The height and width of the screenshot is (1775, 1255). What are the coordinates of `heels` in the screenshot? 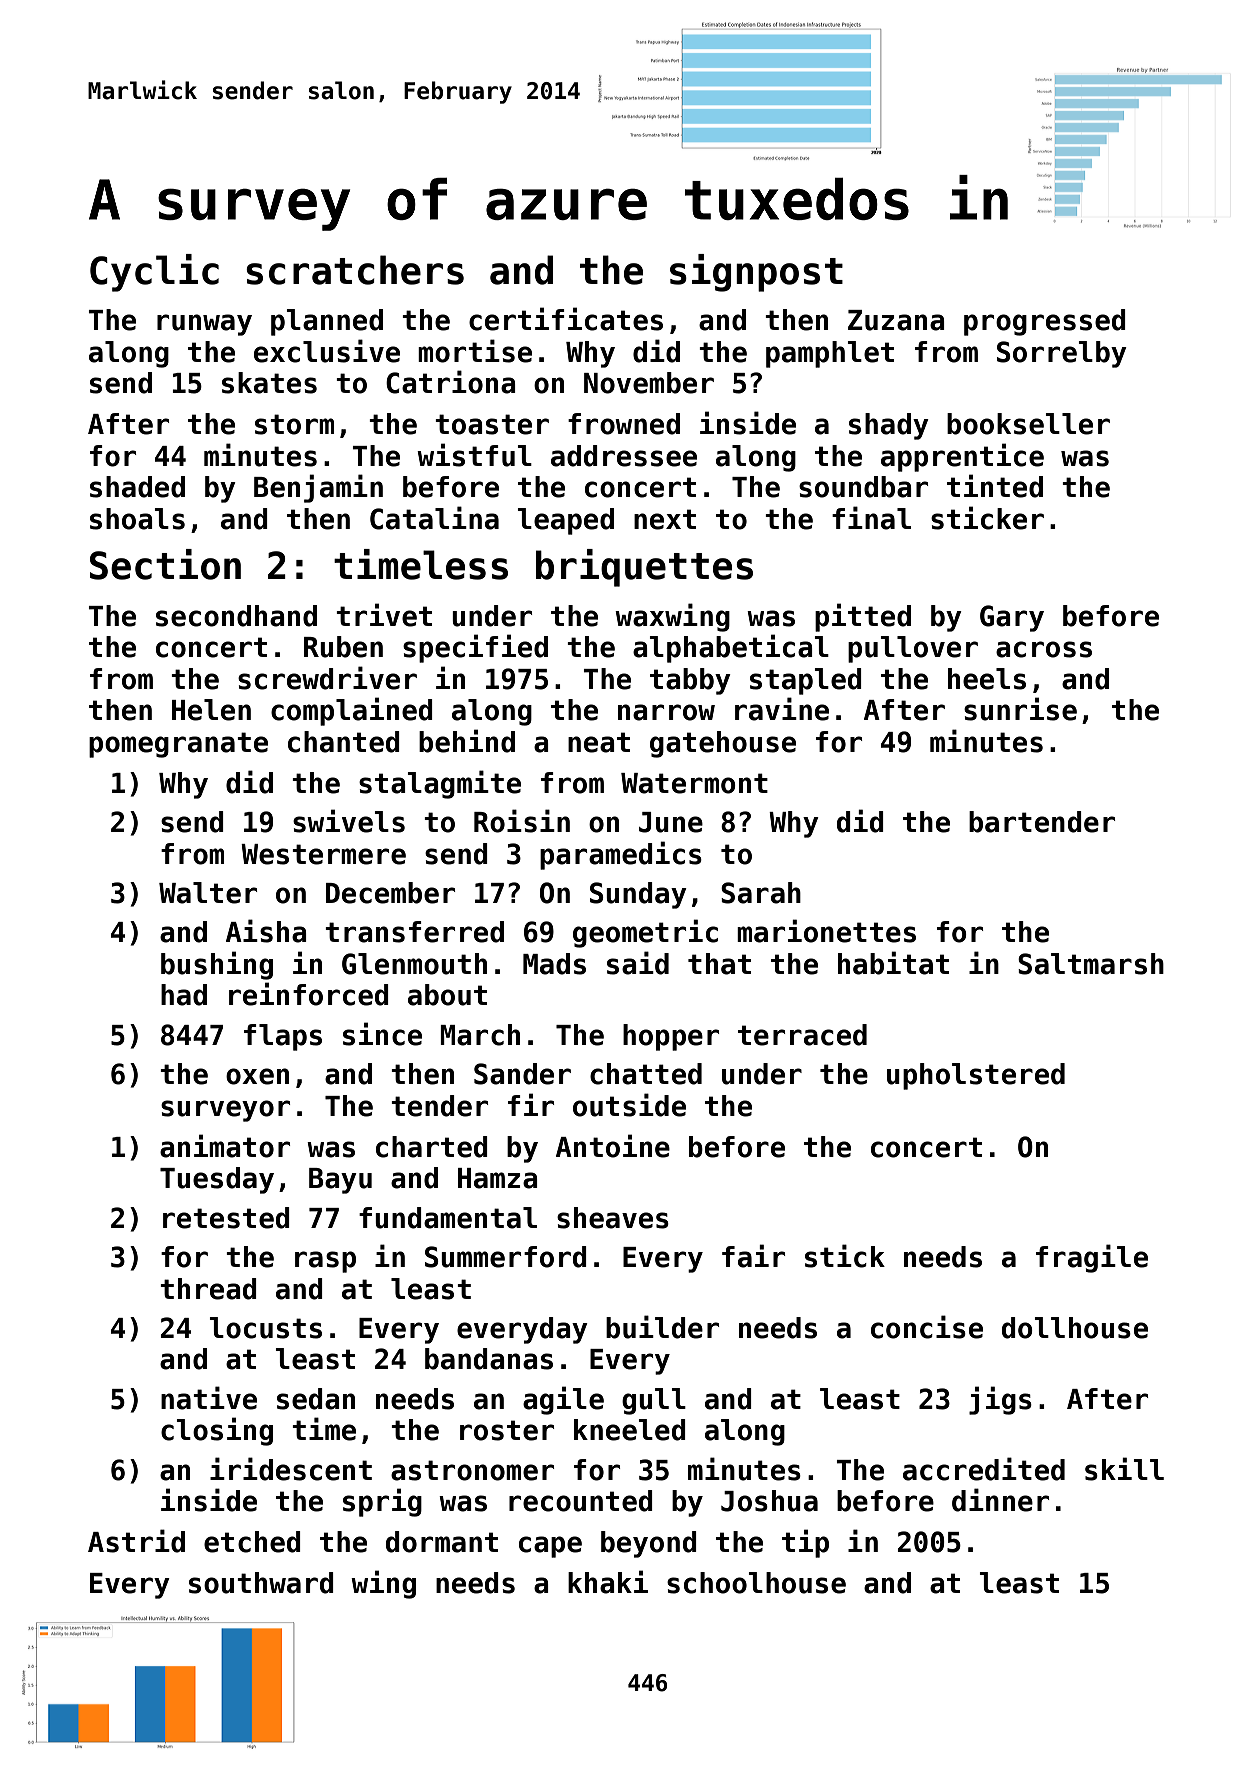 It's located at (987, 679).
